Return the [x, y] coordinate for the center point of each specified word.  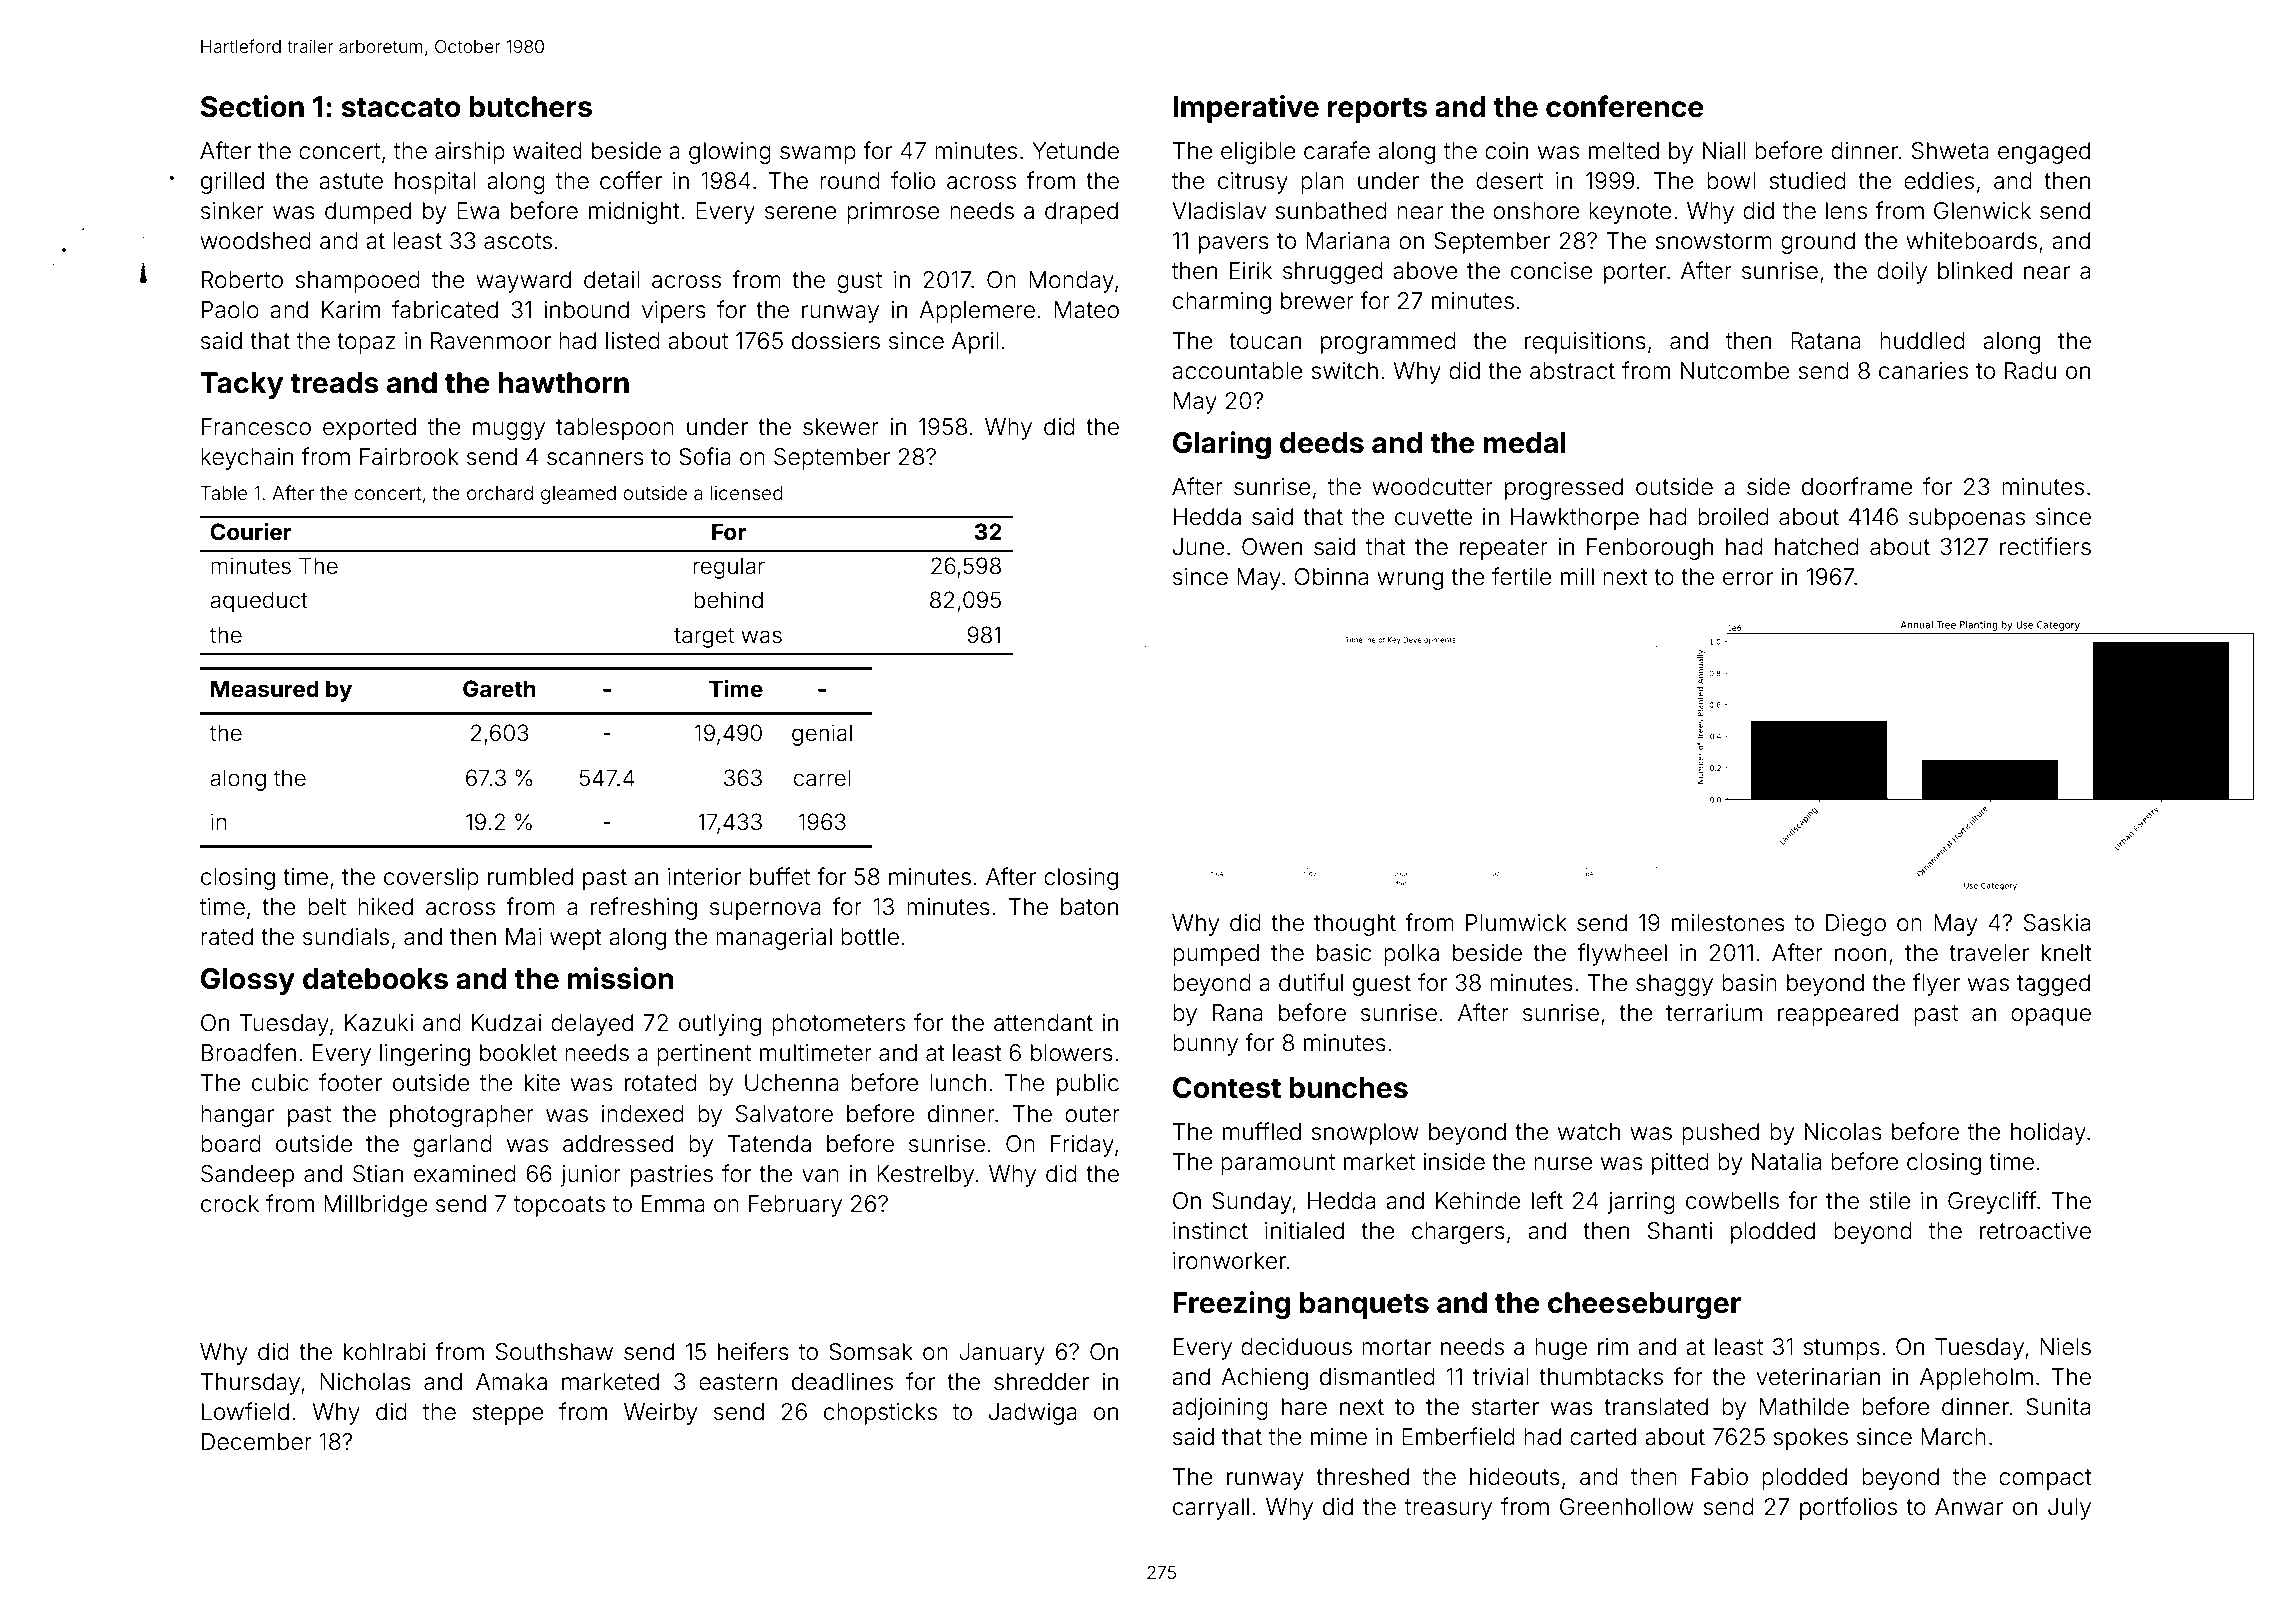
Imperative [1246, 109]
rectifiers [2045, 546]
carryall [1211, 1509]
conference [1625, 106]
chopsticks [880, 1414]
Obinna [1331, 577]
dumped [368, 213]
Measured [265, 689]
